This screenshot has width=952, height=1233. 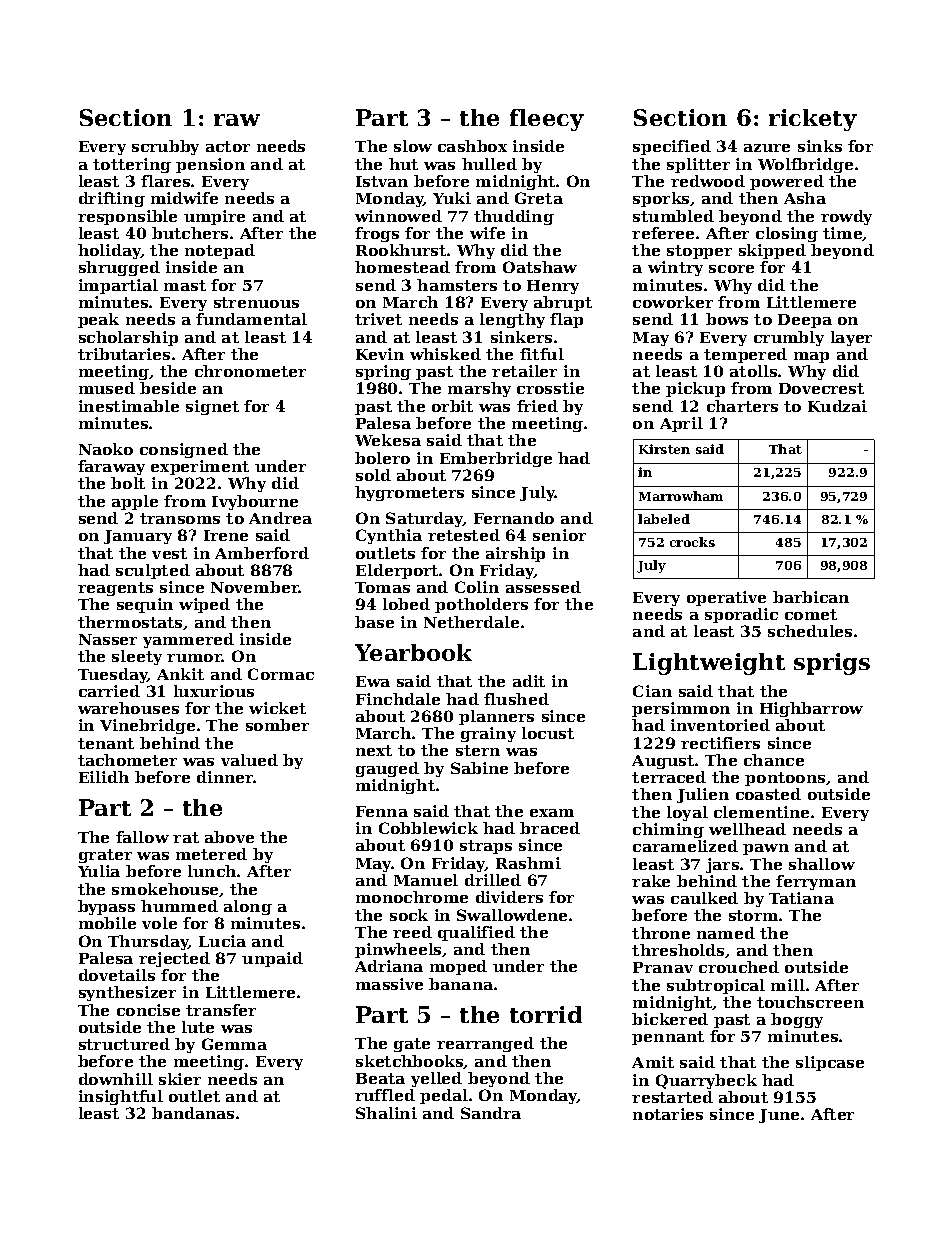 I want to click on June, so click(x=779, y=1116).
